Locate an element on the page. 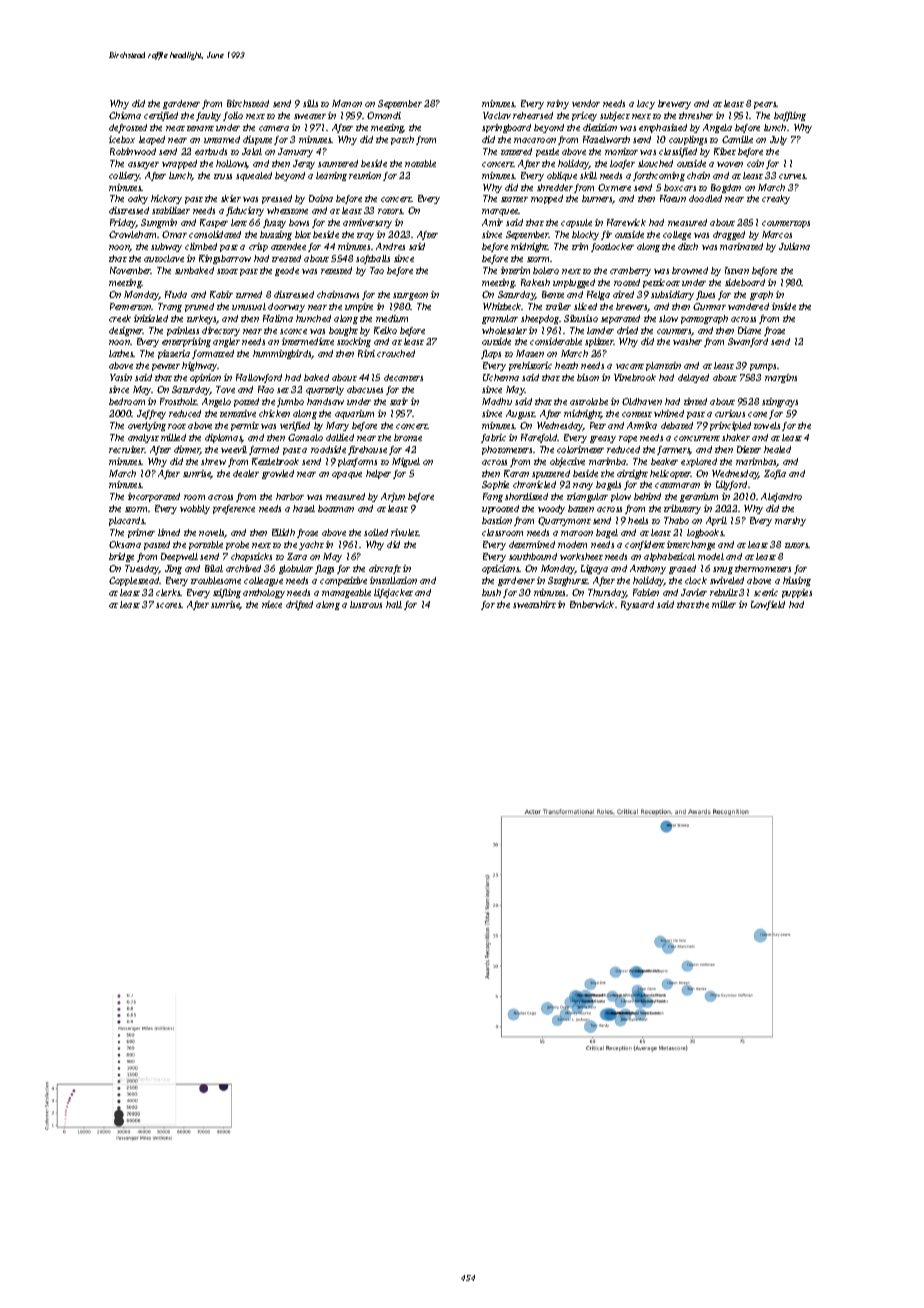  lustrous is located at coordinates (366, 604).
